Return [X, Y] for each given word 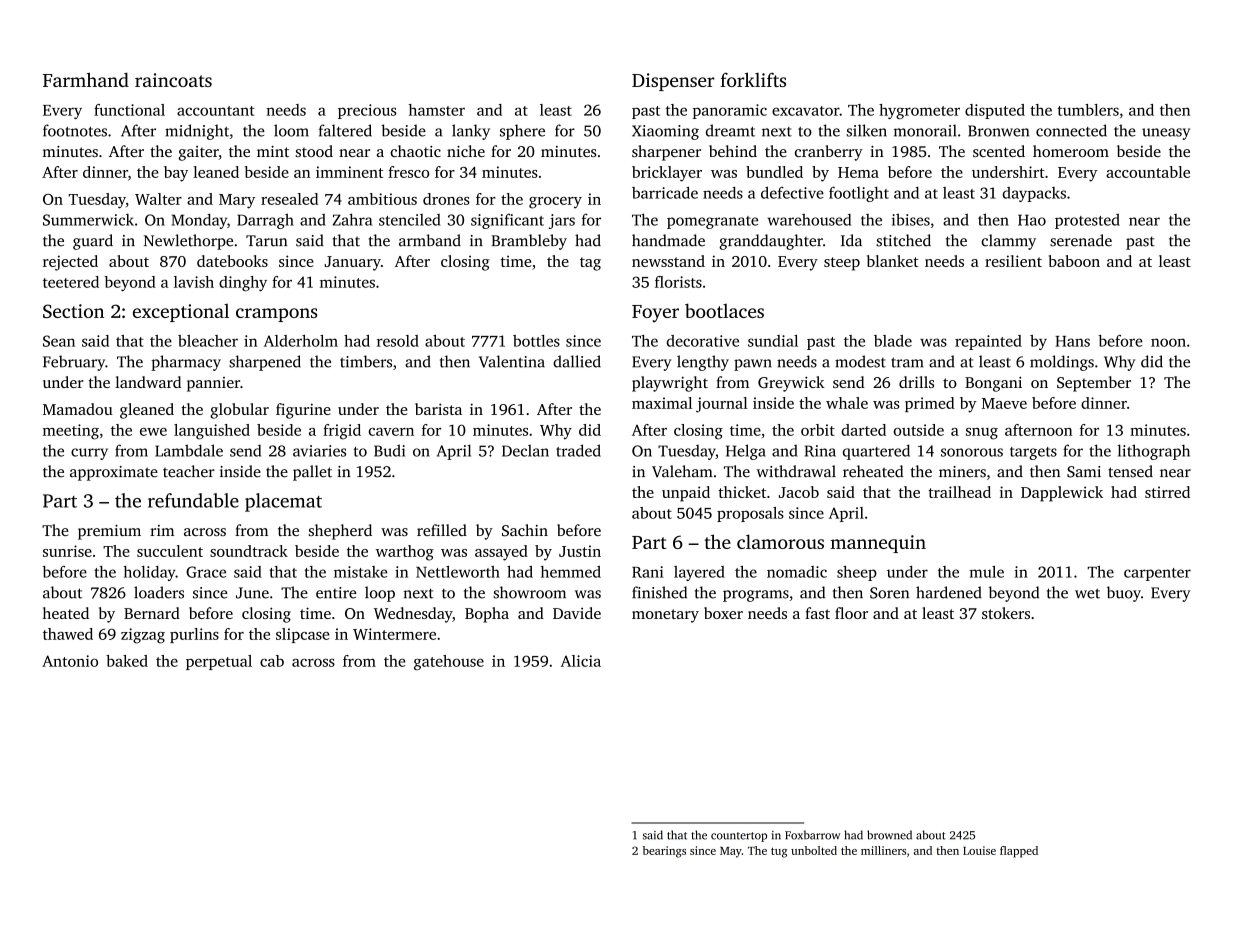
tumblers [1088, 110]
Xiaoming [665, 132]
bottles [536, 341]
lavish [194, 282]
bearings [664, 852]
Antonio [70, 661]
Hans [1072, 341]
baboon [1074, 261]
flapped [1019, 852]
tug [779, 852]
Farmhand [86, 79]
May [731, 852]
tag [590, 264]
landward [148, 382]
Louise [979, 850]
